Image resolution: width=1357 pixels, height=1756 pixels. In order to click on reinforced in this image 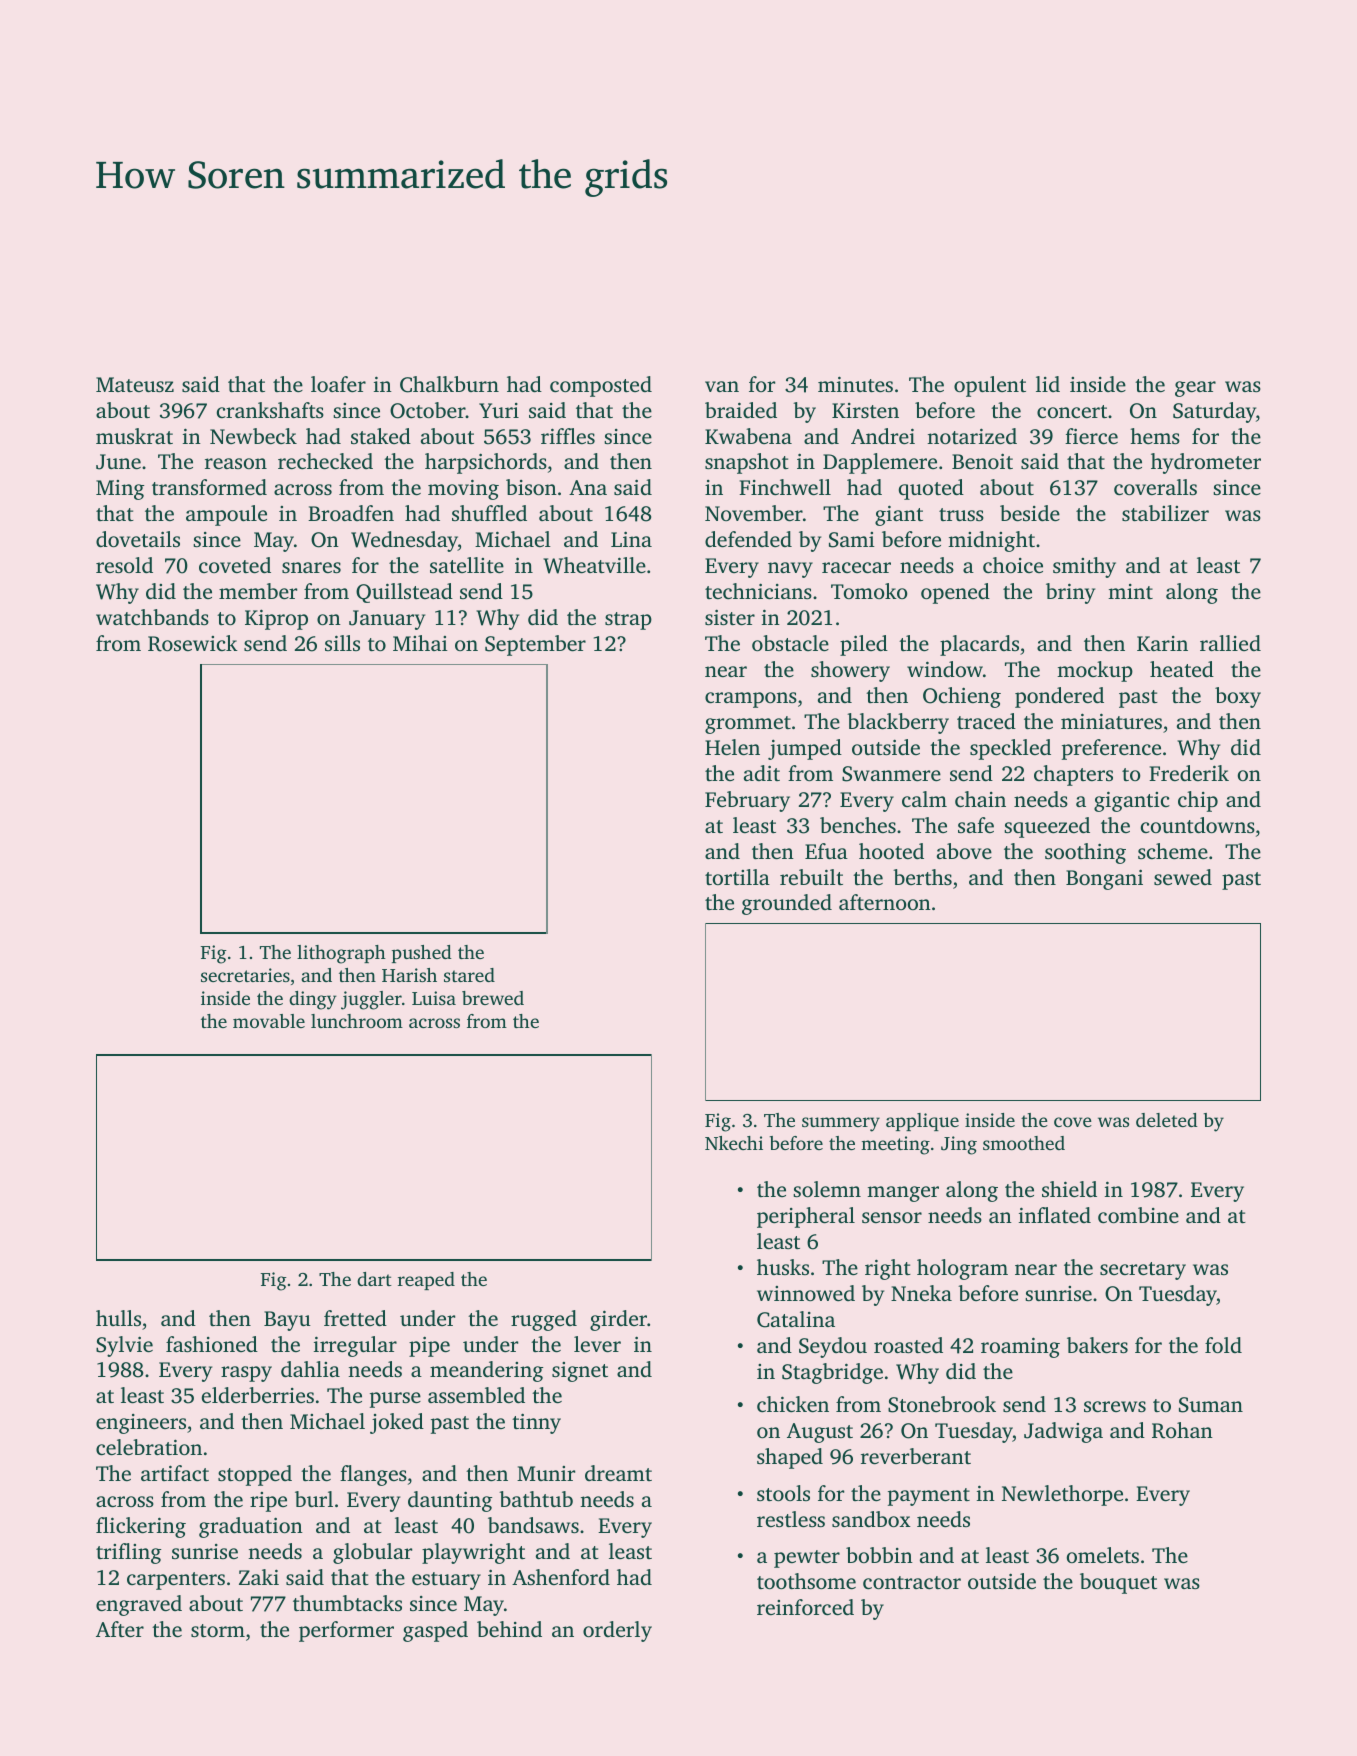, I will do `click(805, 1607)`.
